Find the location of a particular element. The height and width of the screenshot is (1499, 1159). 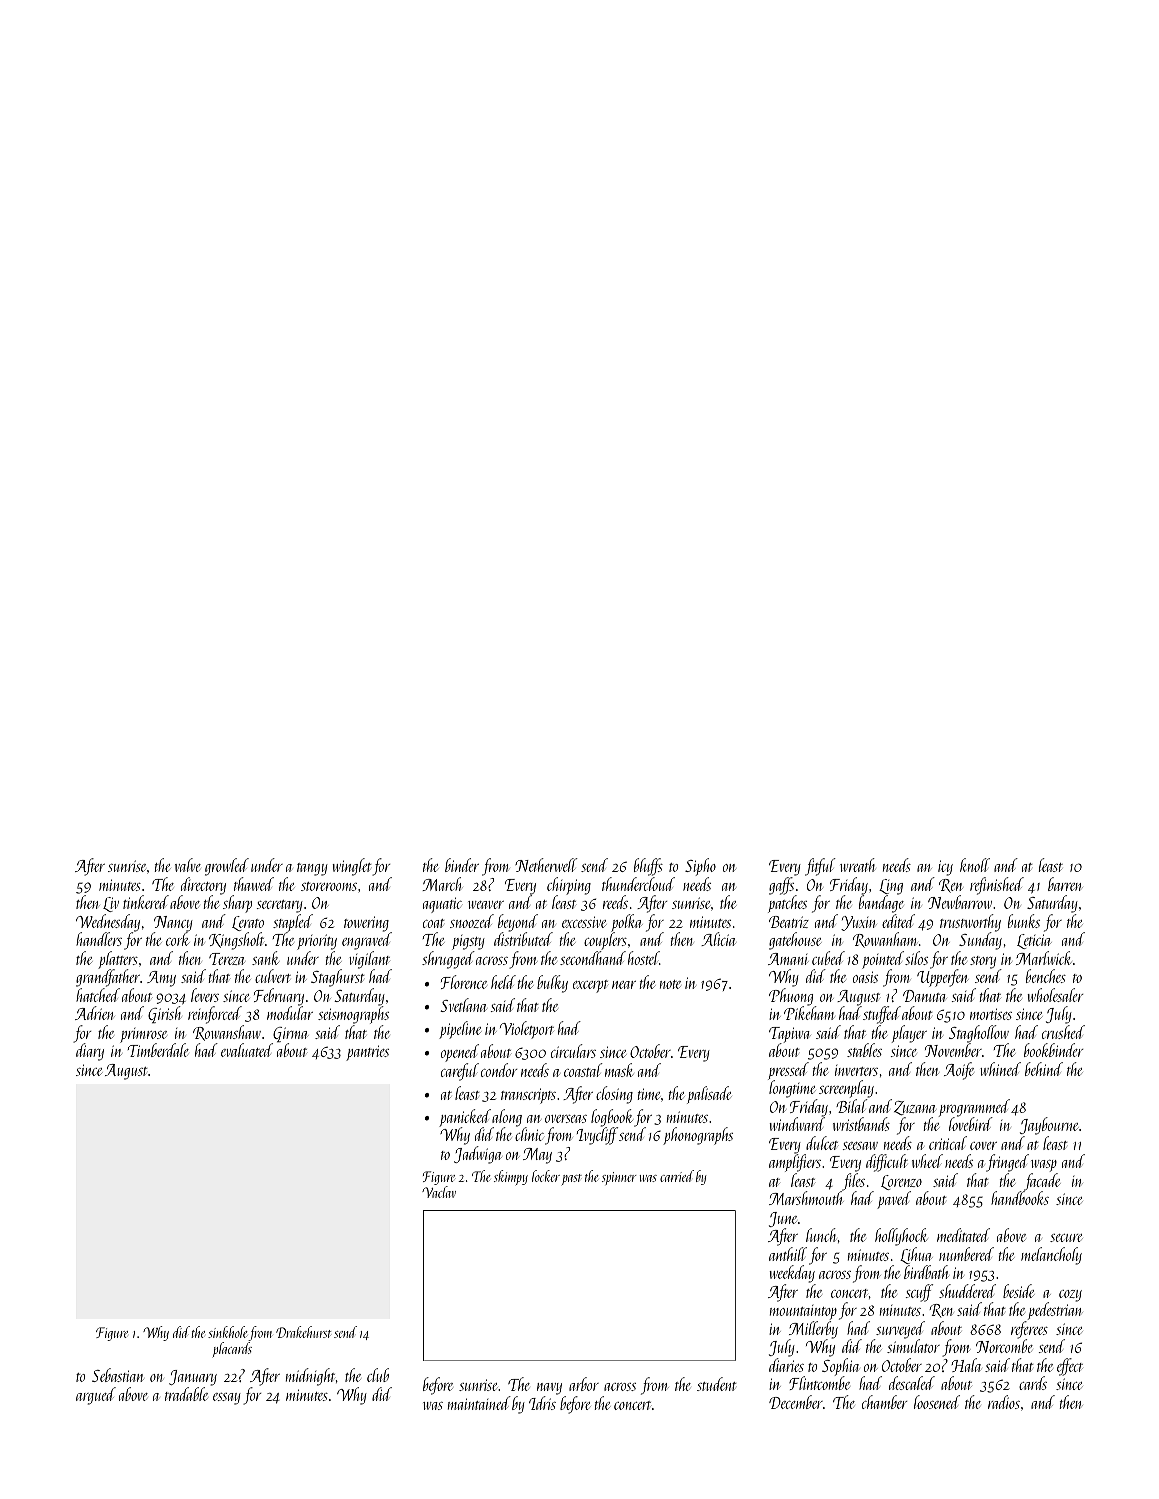

essay is located at coordinates (227, 1399).
